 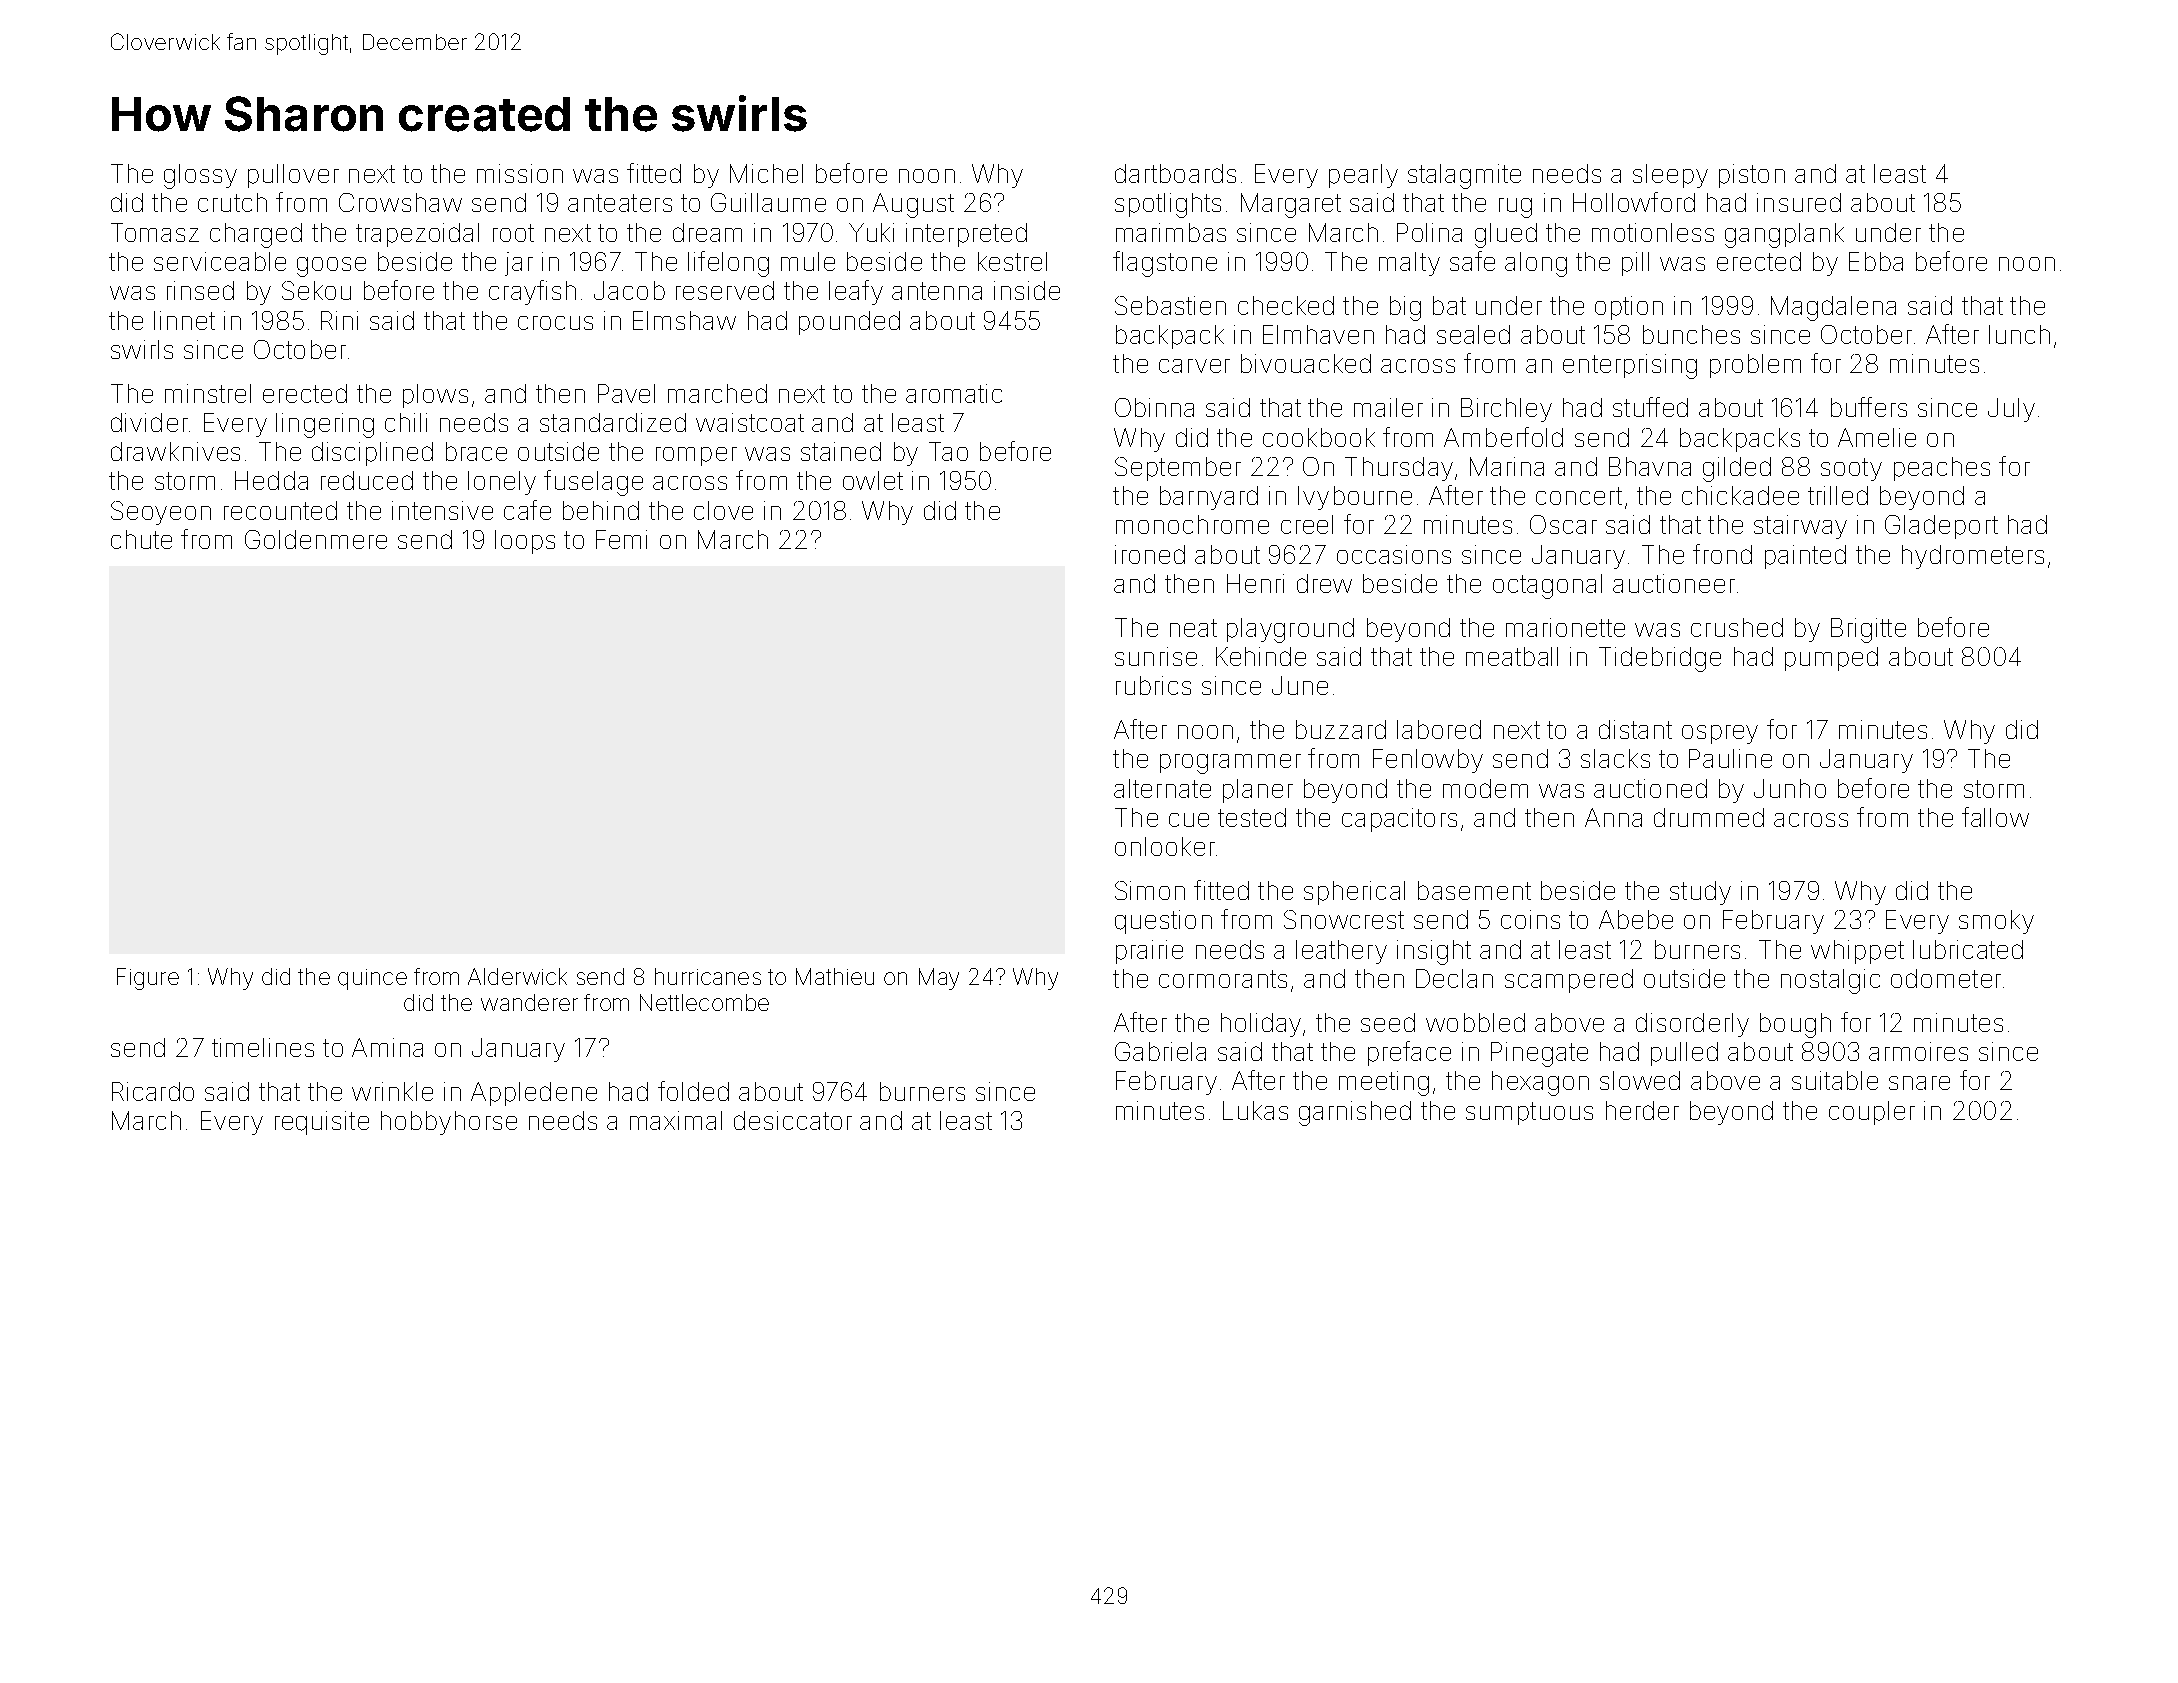 I want to click on piston, so click(x=1752, y=176).
